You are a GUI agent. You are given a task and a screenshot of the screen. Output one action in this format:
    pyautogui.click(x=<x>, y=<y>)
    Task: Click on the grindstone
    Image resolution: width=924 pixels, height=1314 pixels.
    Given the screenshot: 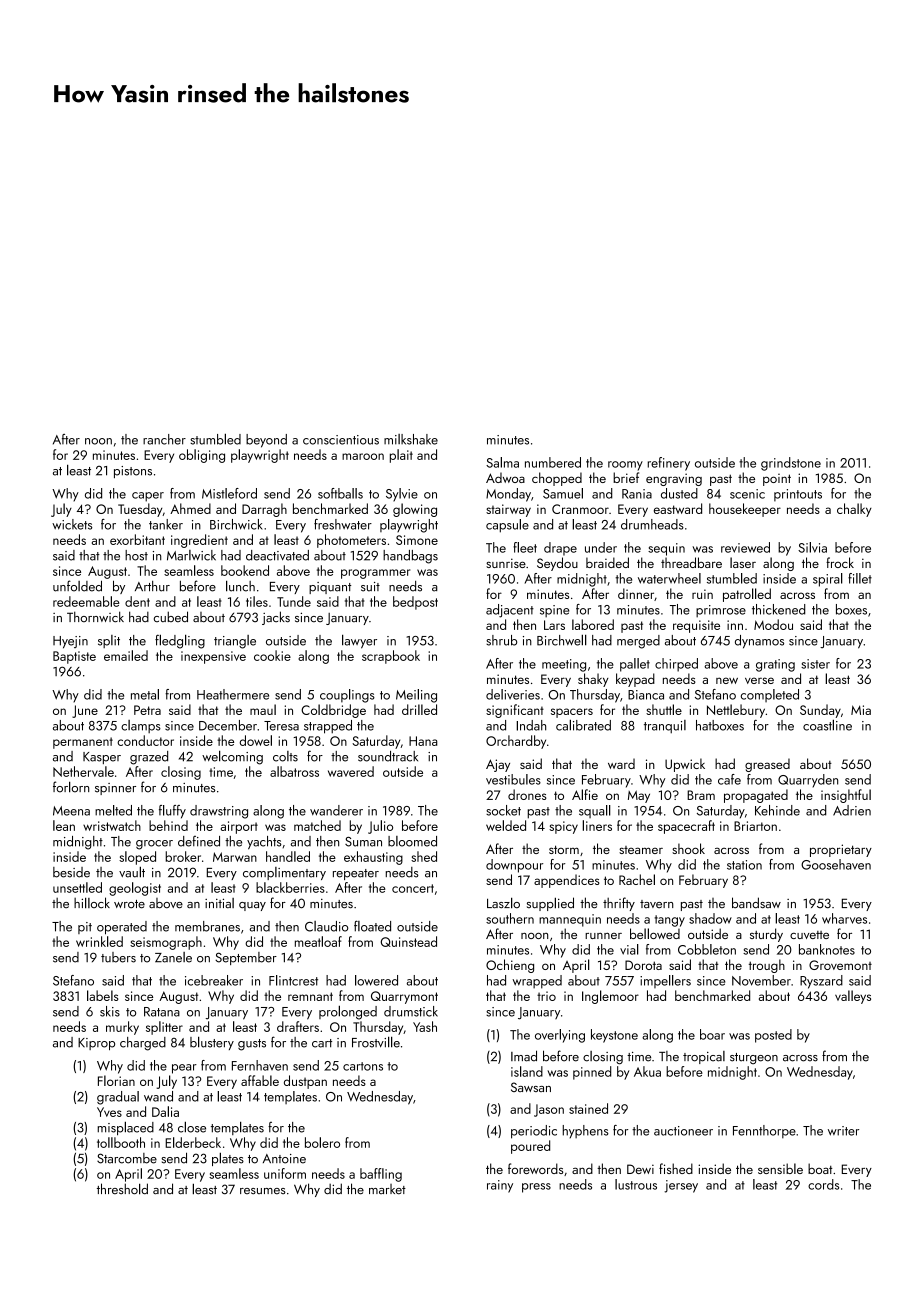 What is the action you would take?
    pyautogui.click(x=791, y=464)
